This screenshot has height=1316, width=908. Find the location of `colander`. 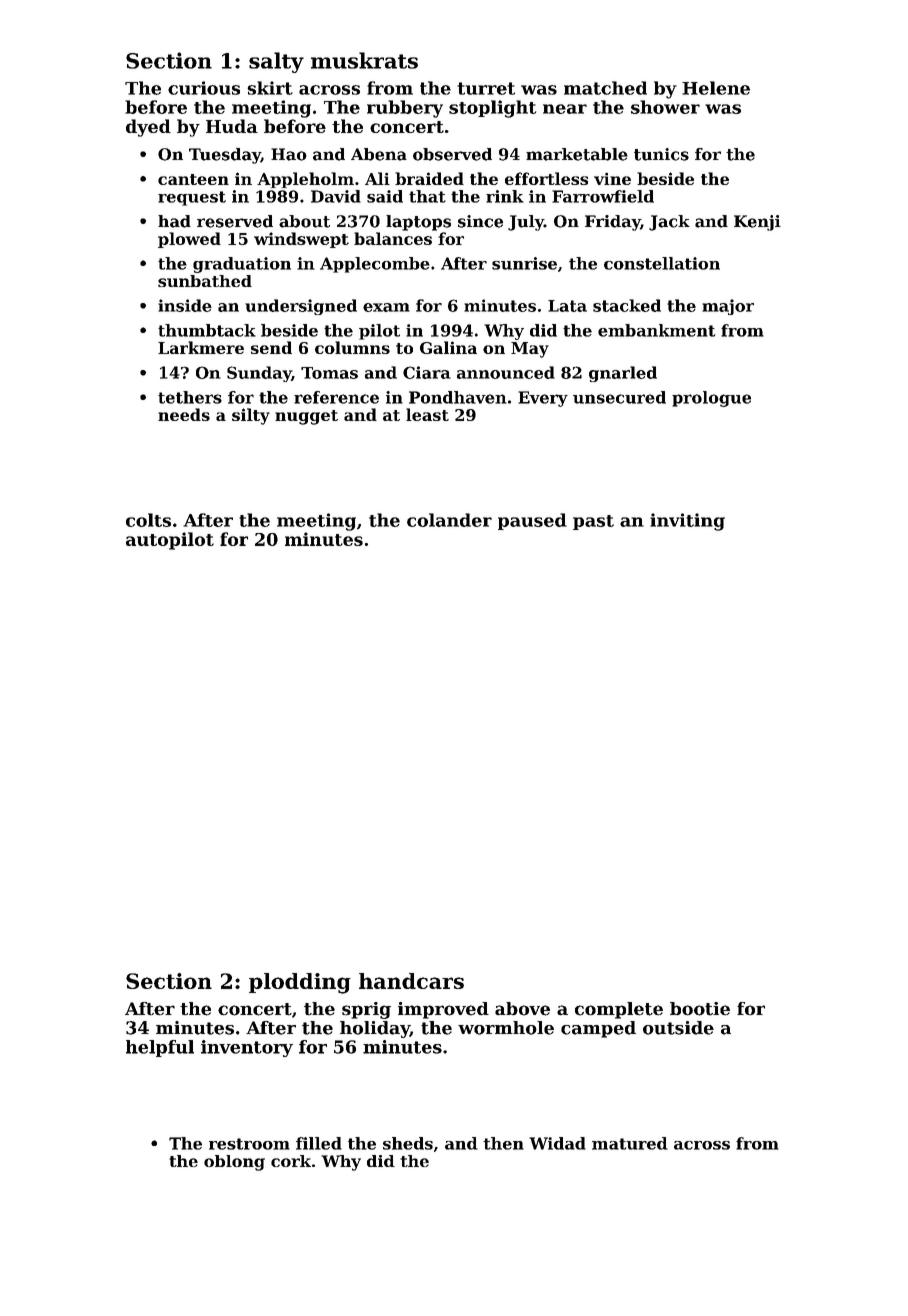

colander is located at coordinates (449, 520).
